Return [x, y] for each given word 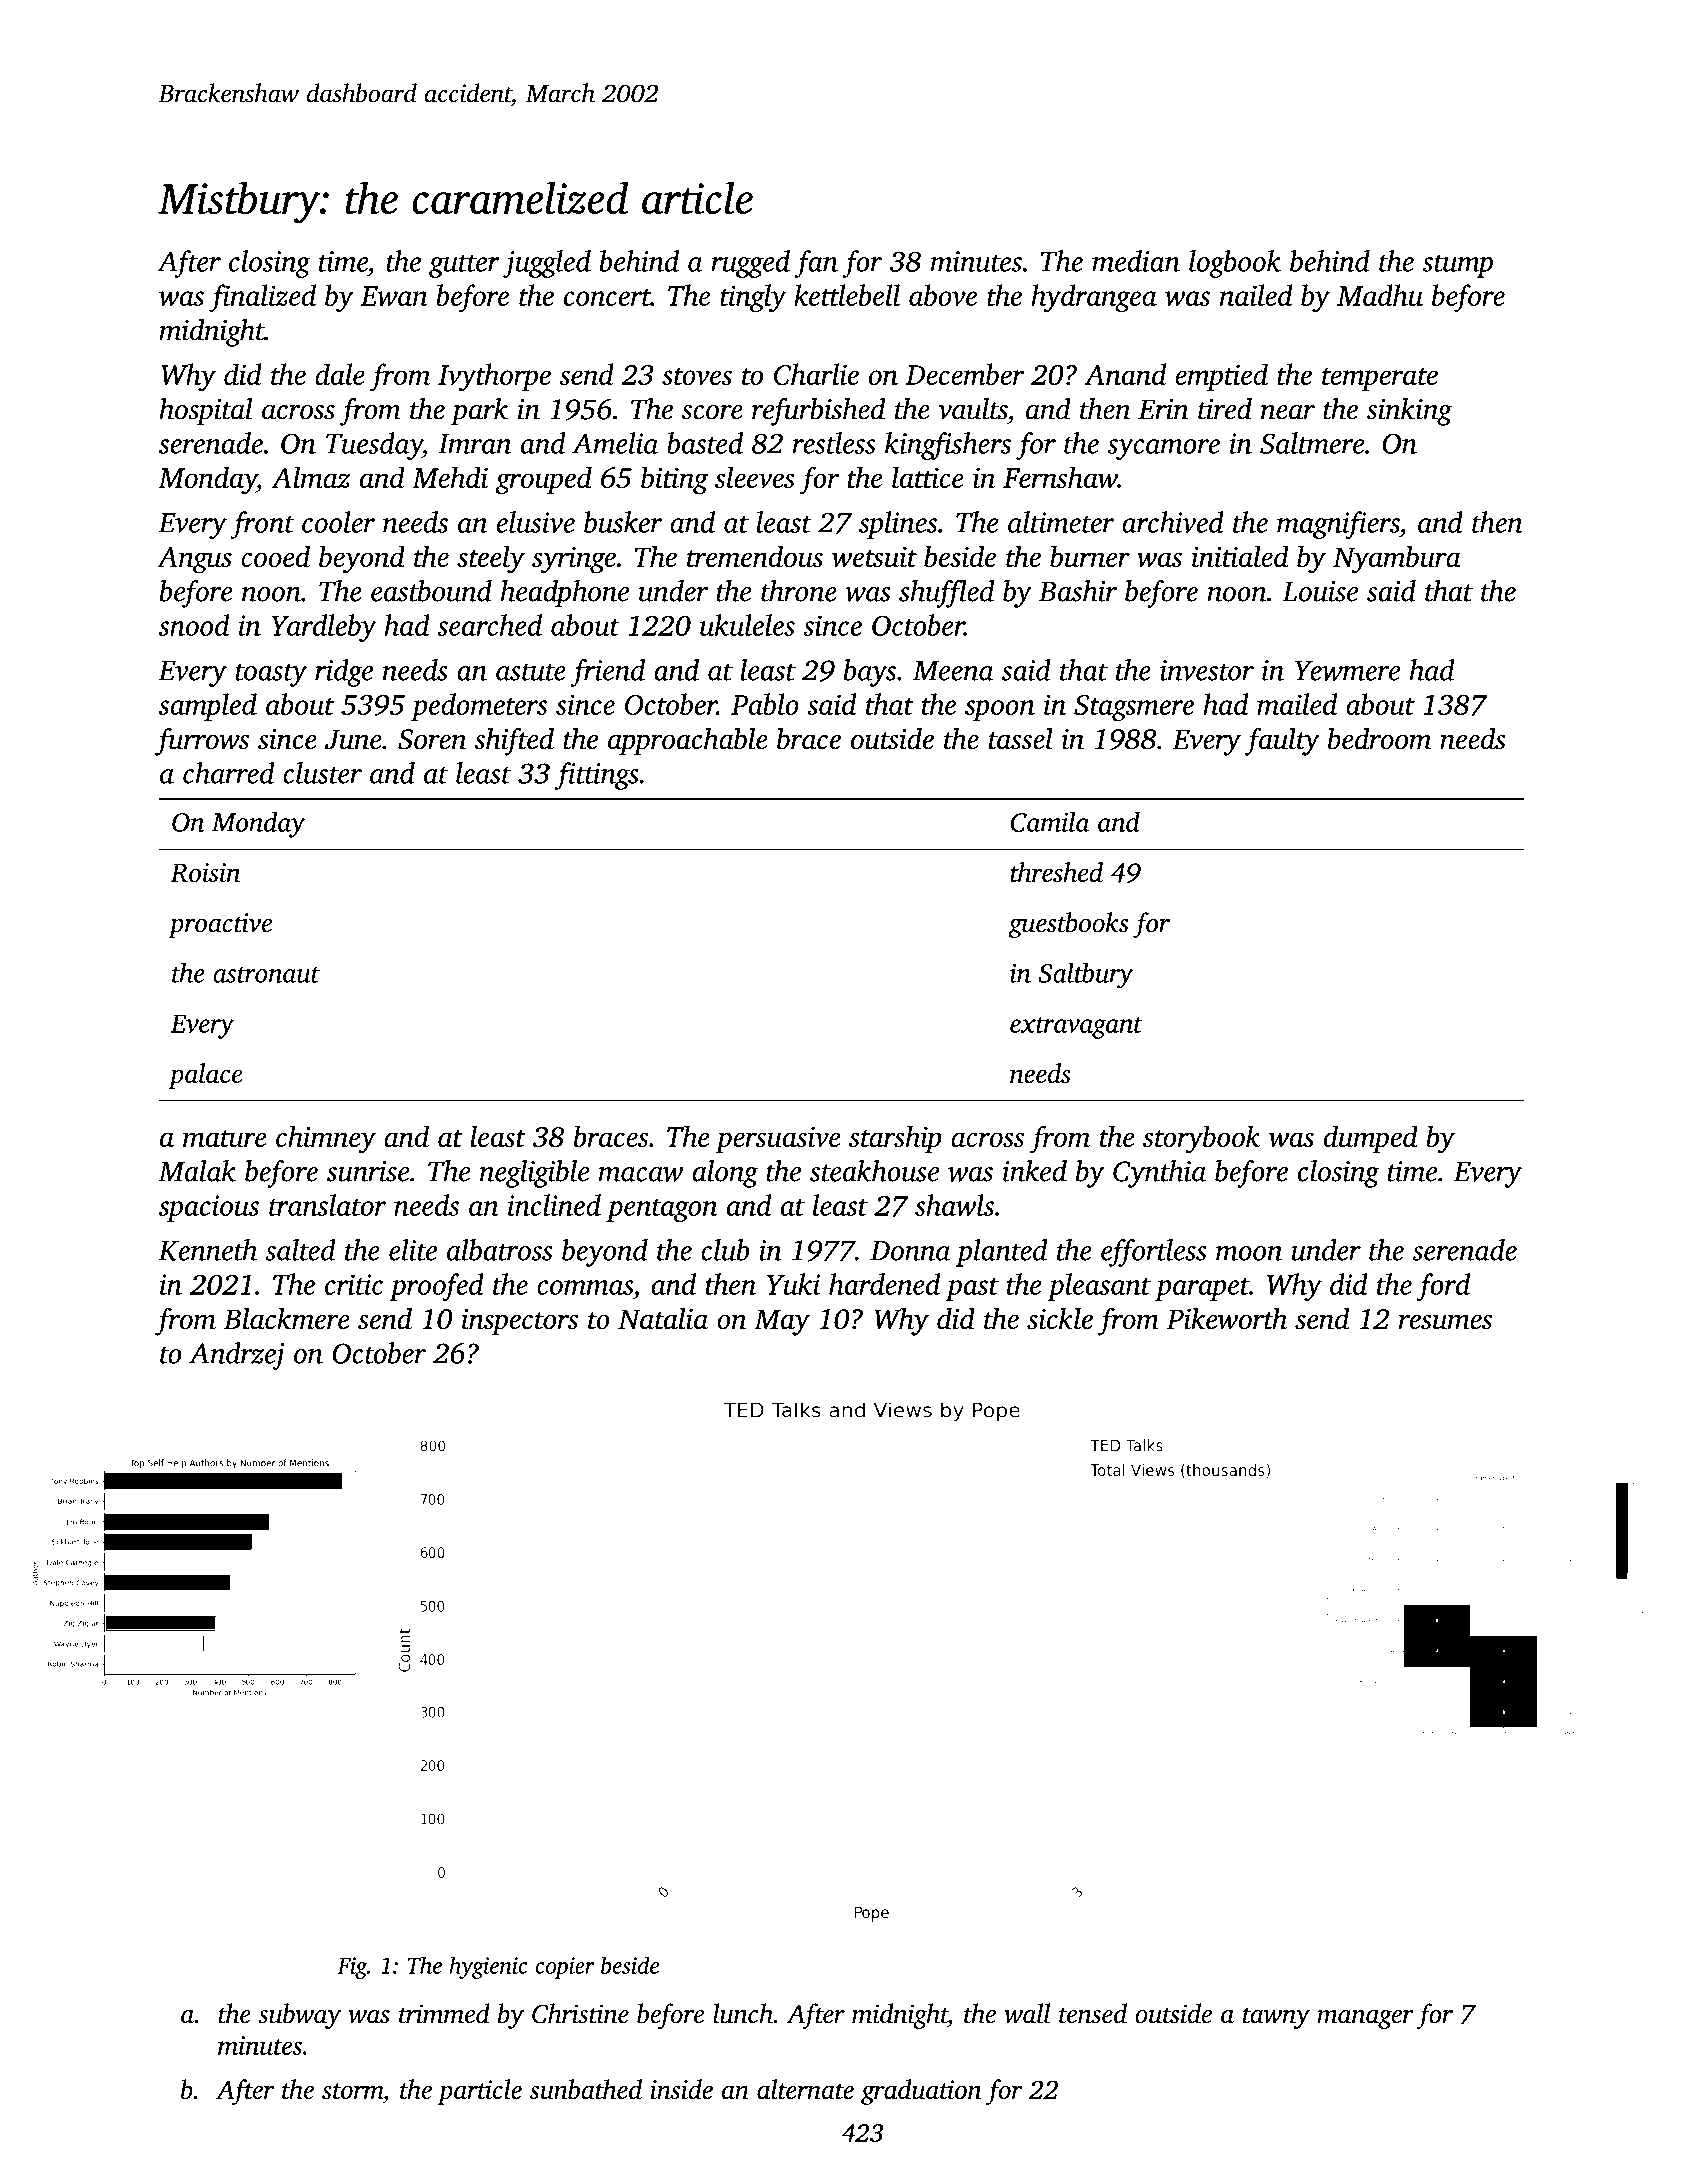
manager [1365, 2019]
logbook [1235, 264]
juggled [547, 264]
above [943, 295]
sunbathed [586, 2089]
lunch [743, 2013]
